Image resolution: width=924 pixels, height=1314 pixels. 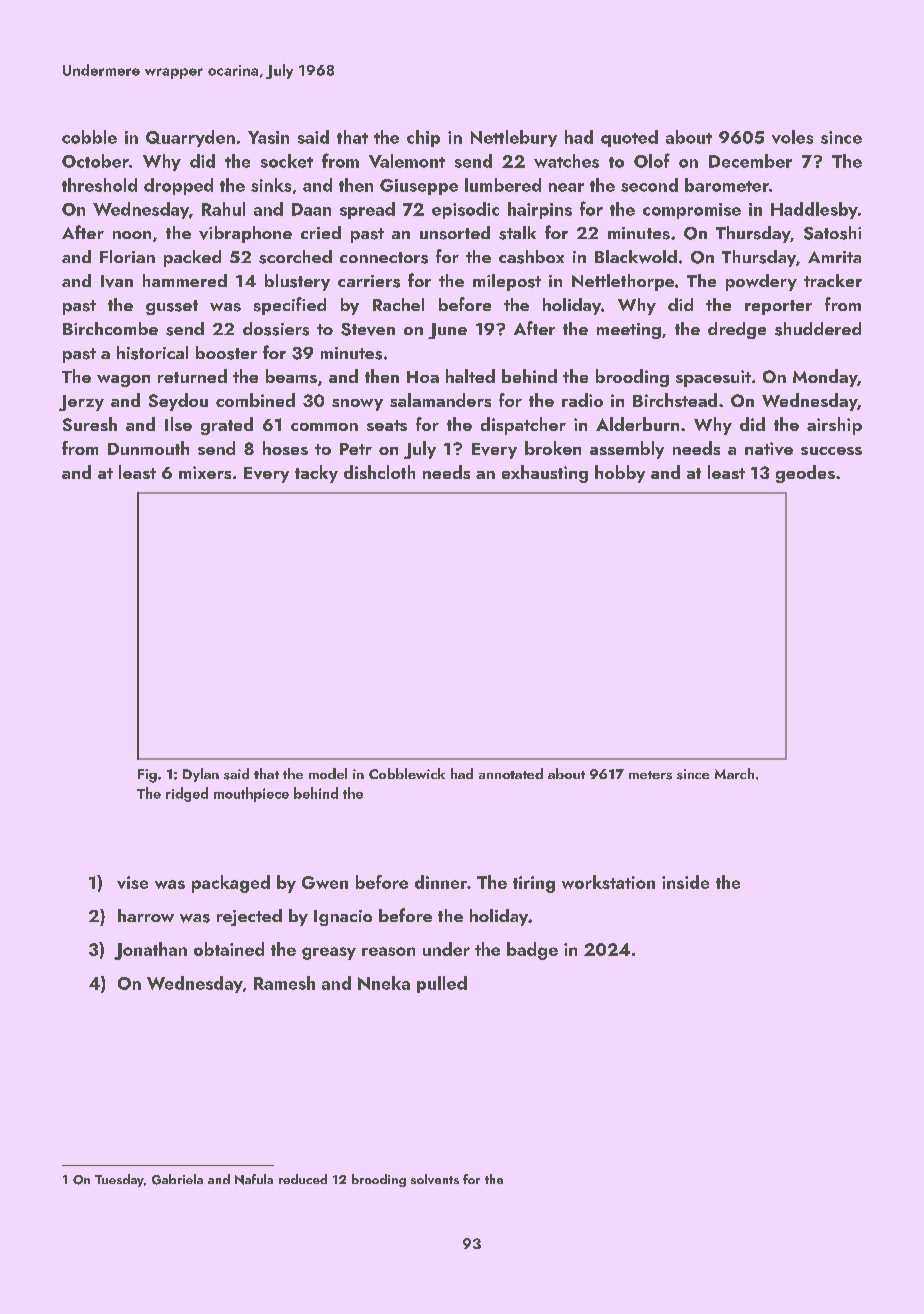 I want to click on Rachel, so click(x=398, y=304).
